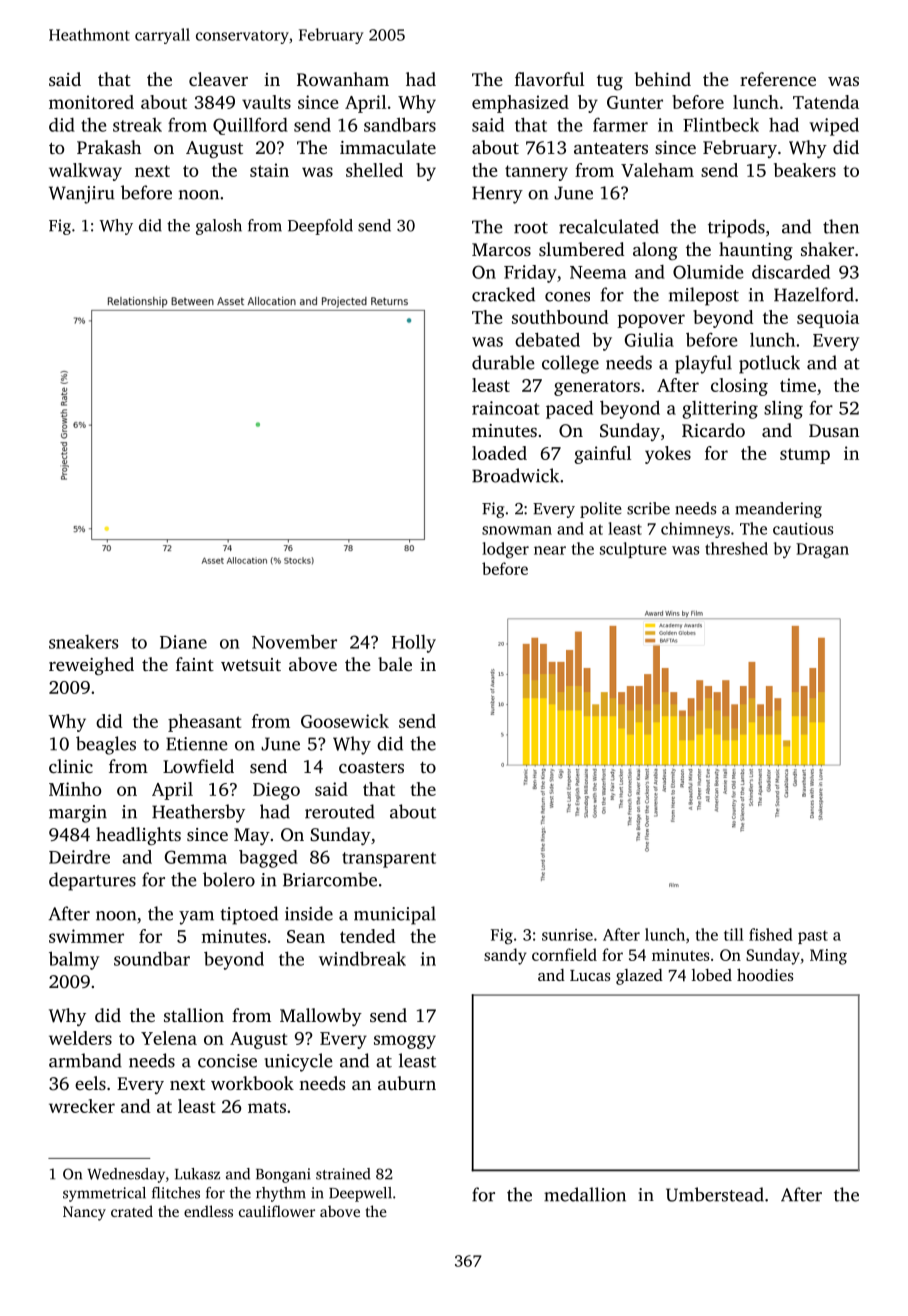  I want to click on sunrise, so click(567, 935).
